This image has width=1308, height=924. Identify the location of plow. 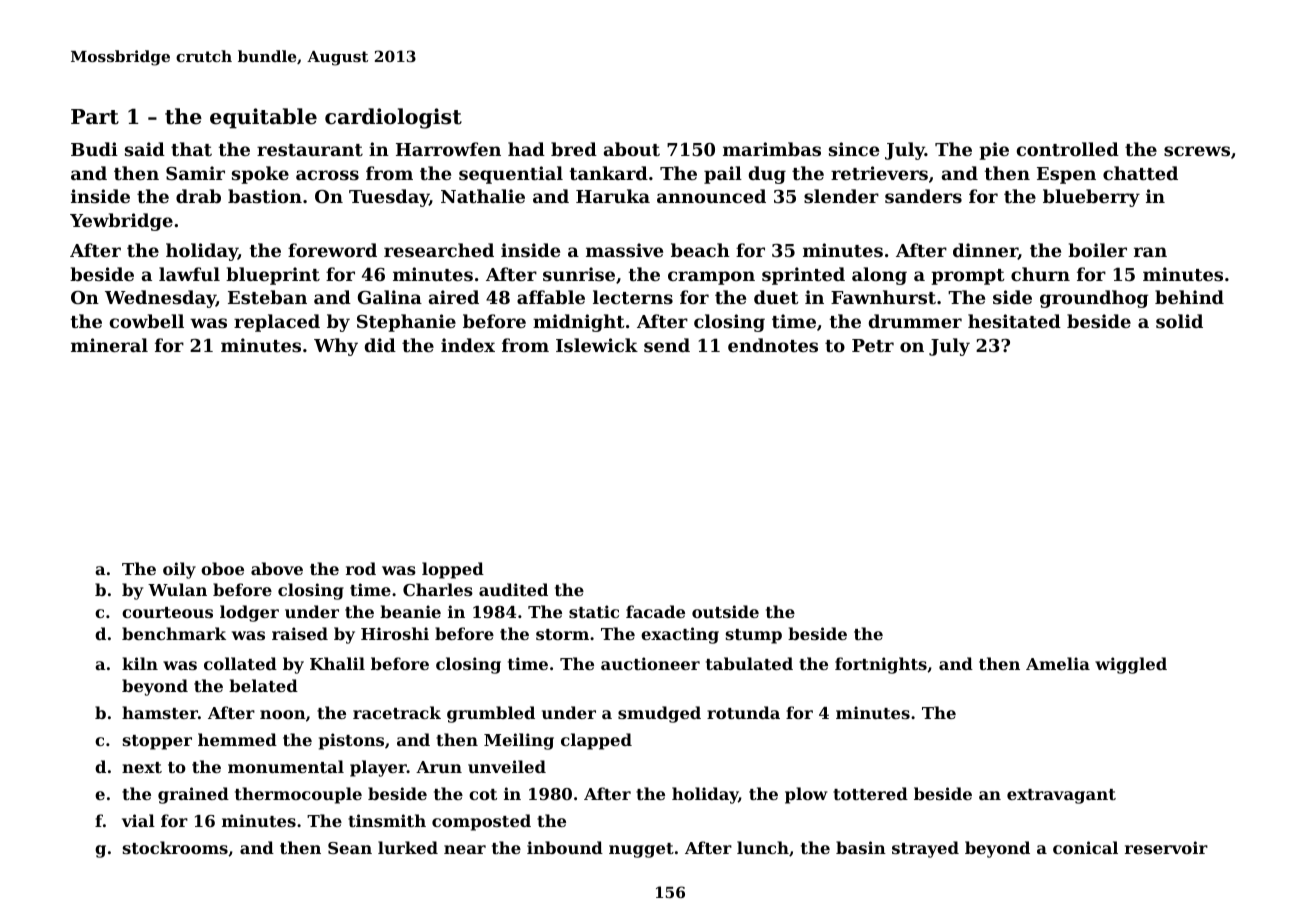
(806, 795).
